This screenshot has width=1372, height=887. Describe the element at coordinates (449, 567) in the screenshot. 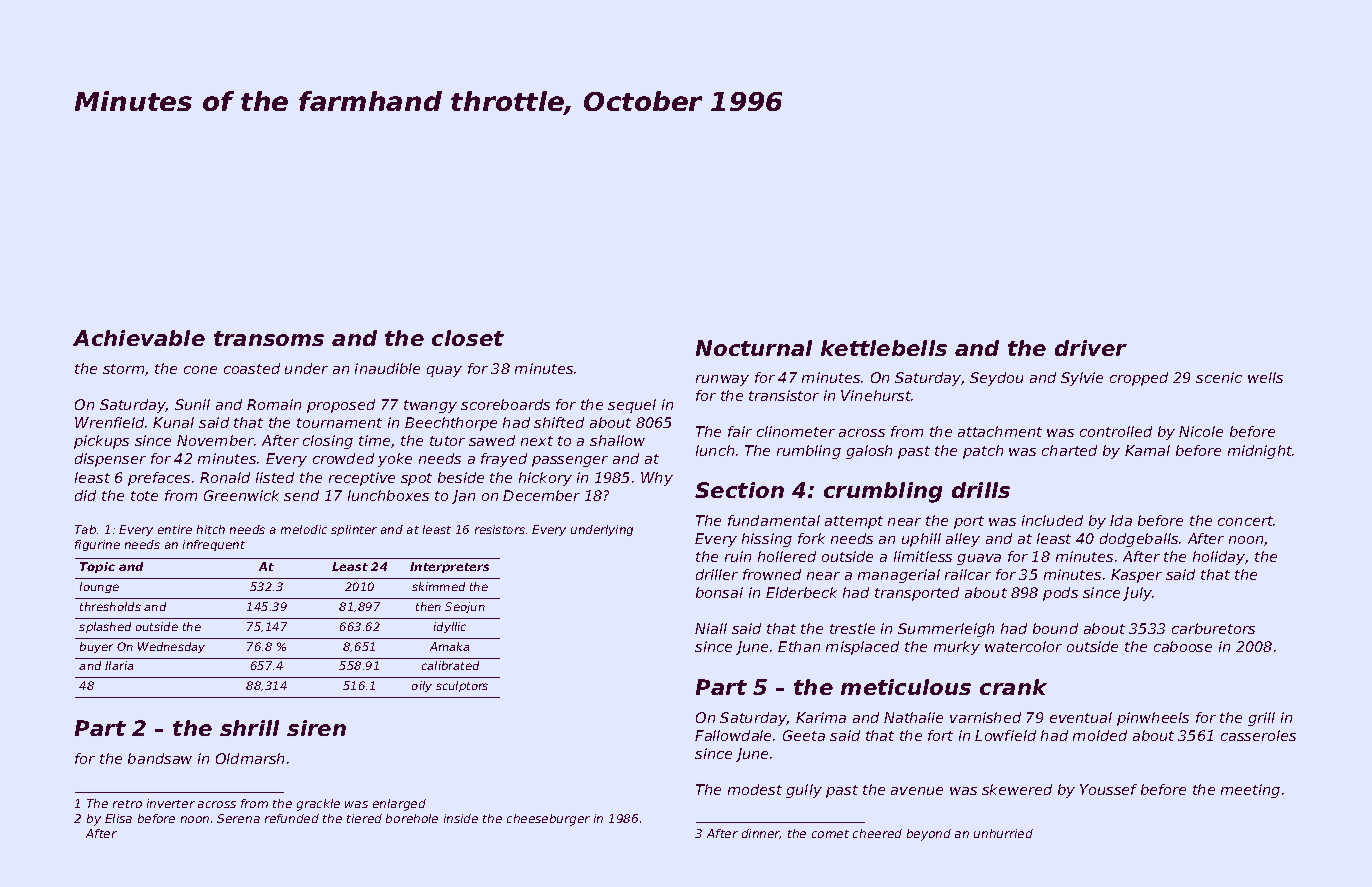

I see `Interpreters` at that location.
